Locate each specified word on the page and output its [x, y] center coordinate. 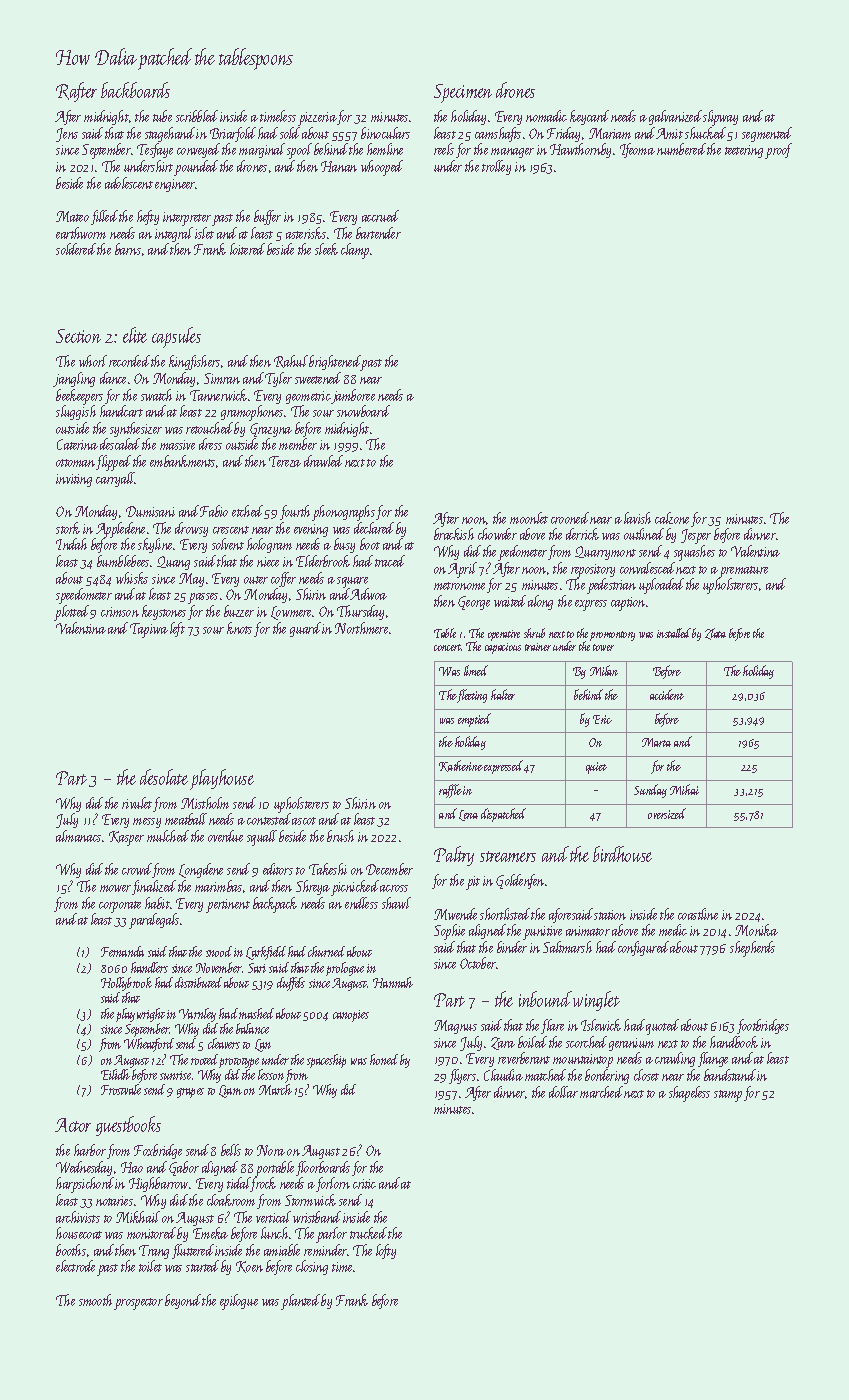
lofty [386, 1251]
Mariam [610, 133]
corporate [120, 907]
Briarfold [233, 134]
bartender [378, 233]
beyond [183, 1301]
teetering [744, 151]
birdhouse [622, 854]
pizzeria [317, 119]
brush [340, 836]
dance [113, 378]
